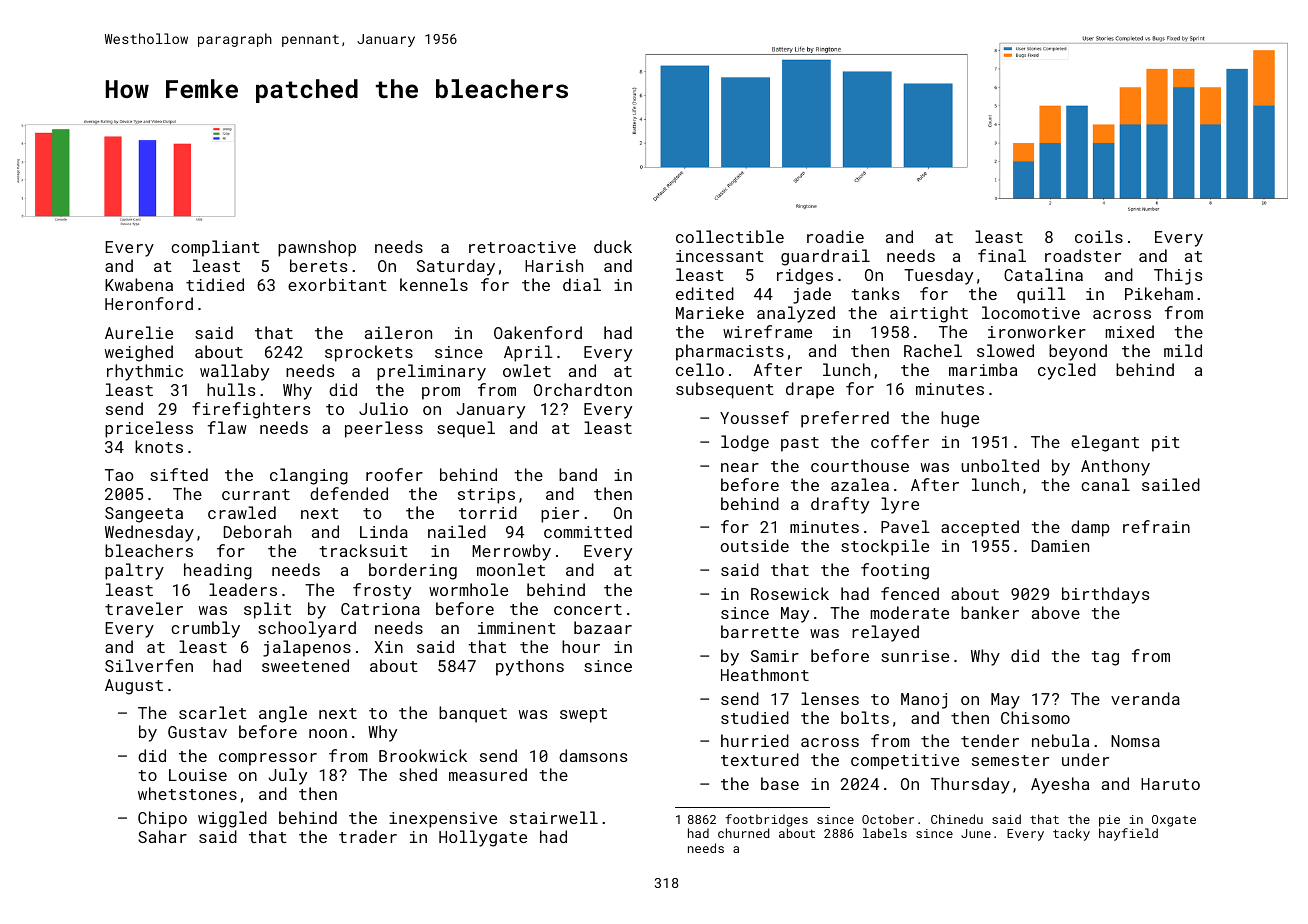 This screenshot has width=1308, height=924. What do you see at coordinates (730, 236) in the screenshot?
I see `collectible` at bounding box center [730, 236].
